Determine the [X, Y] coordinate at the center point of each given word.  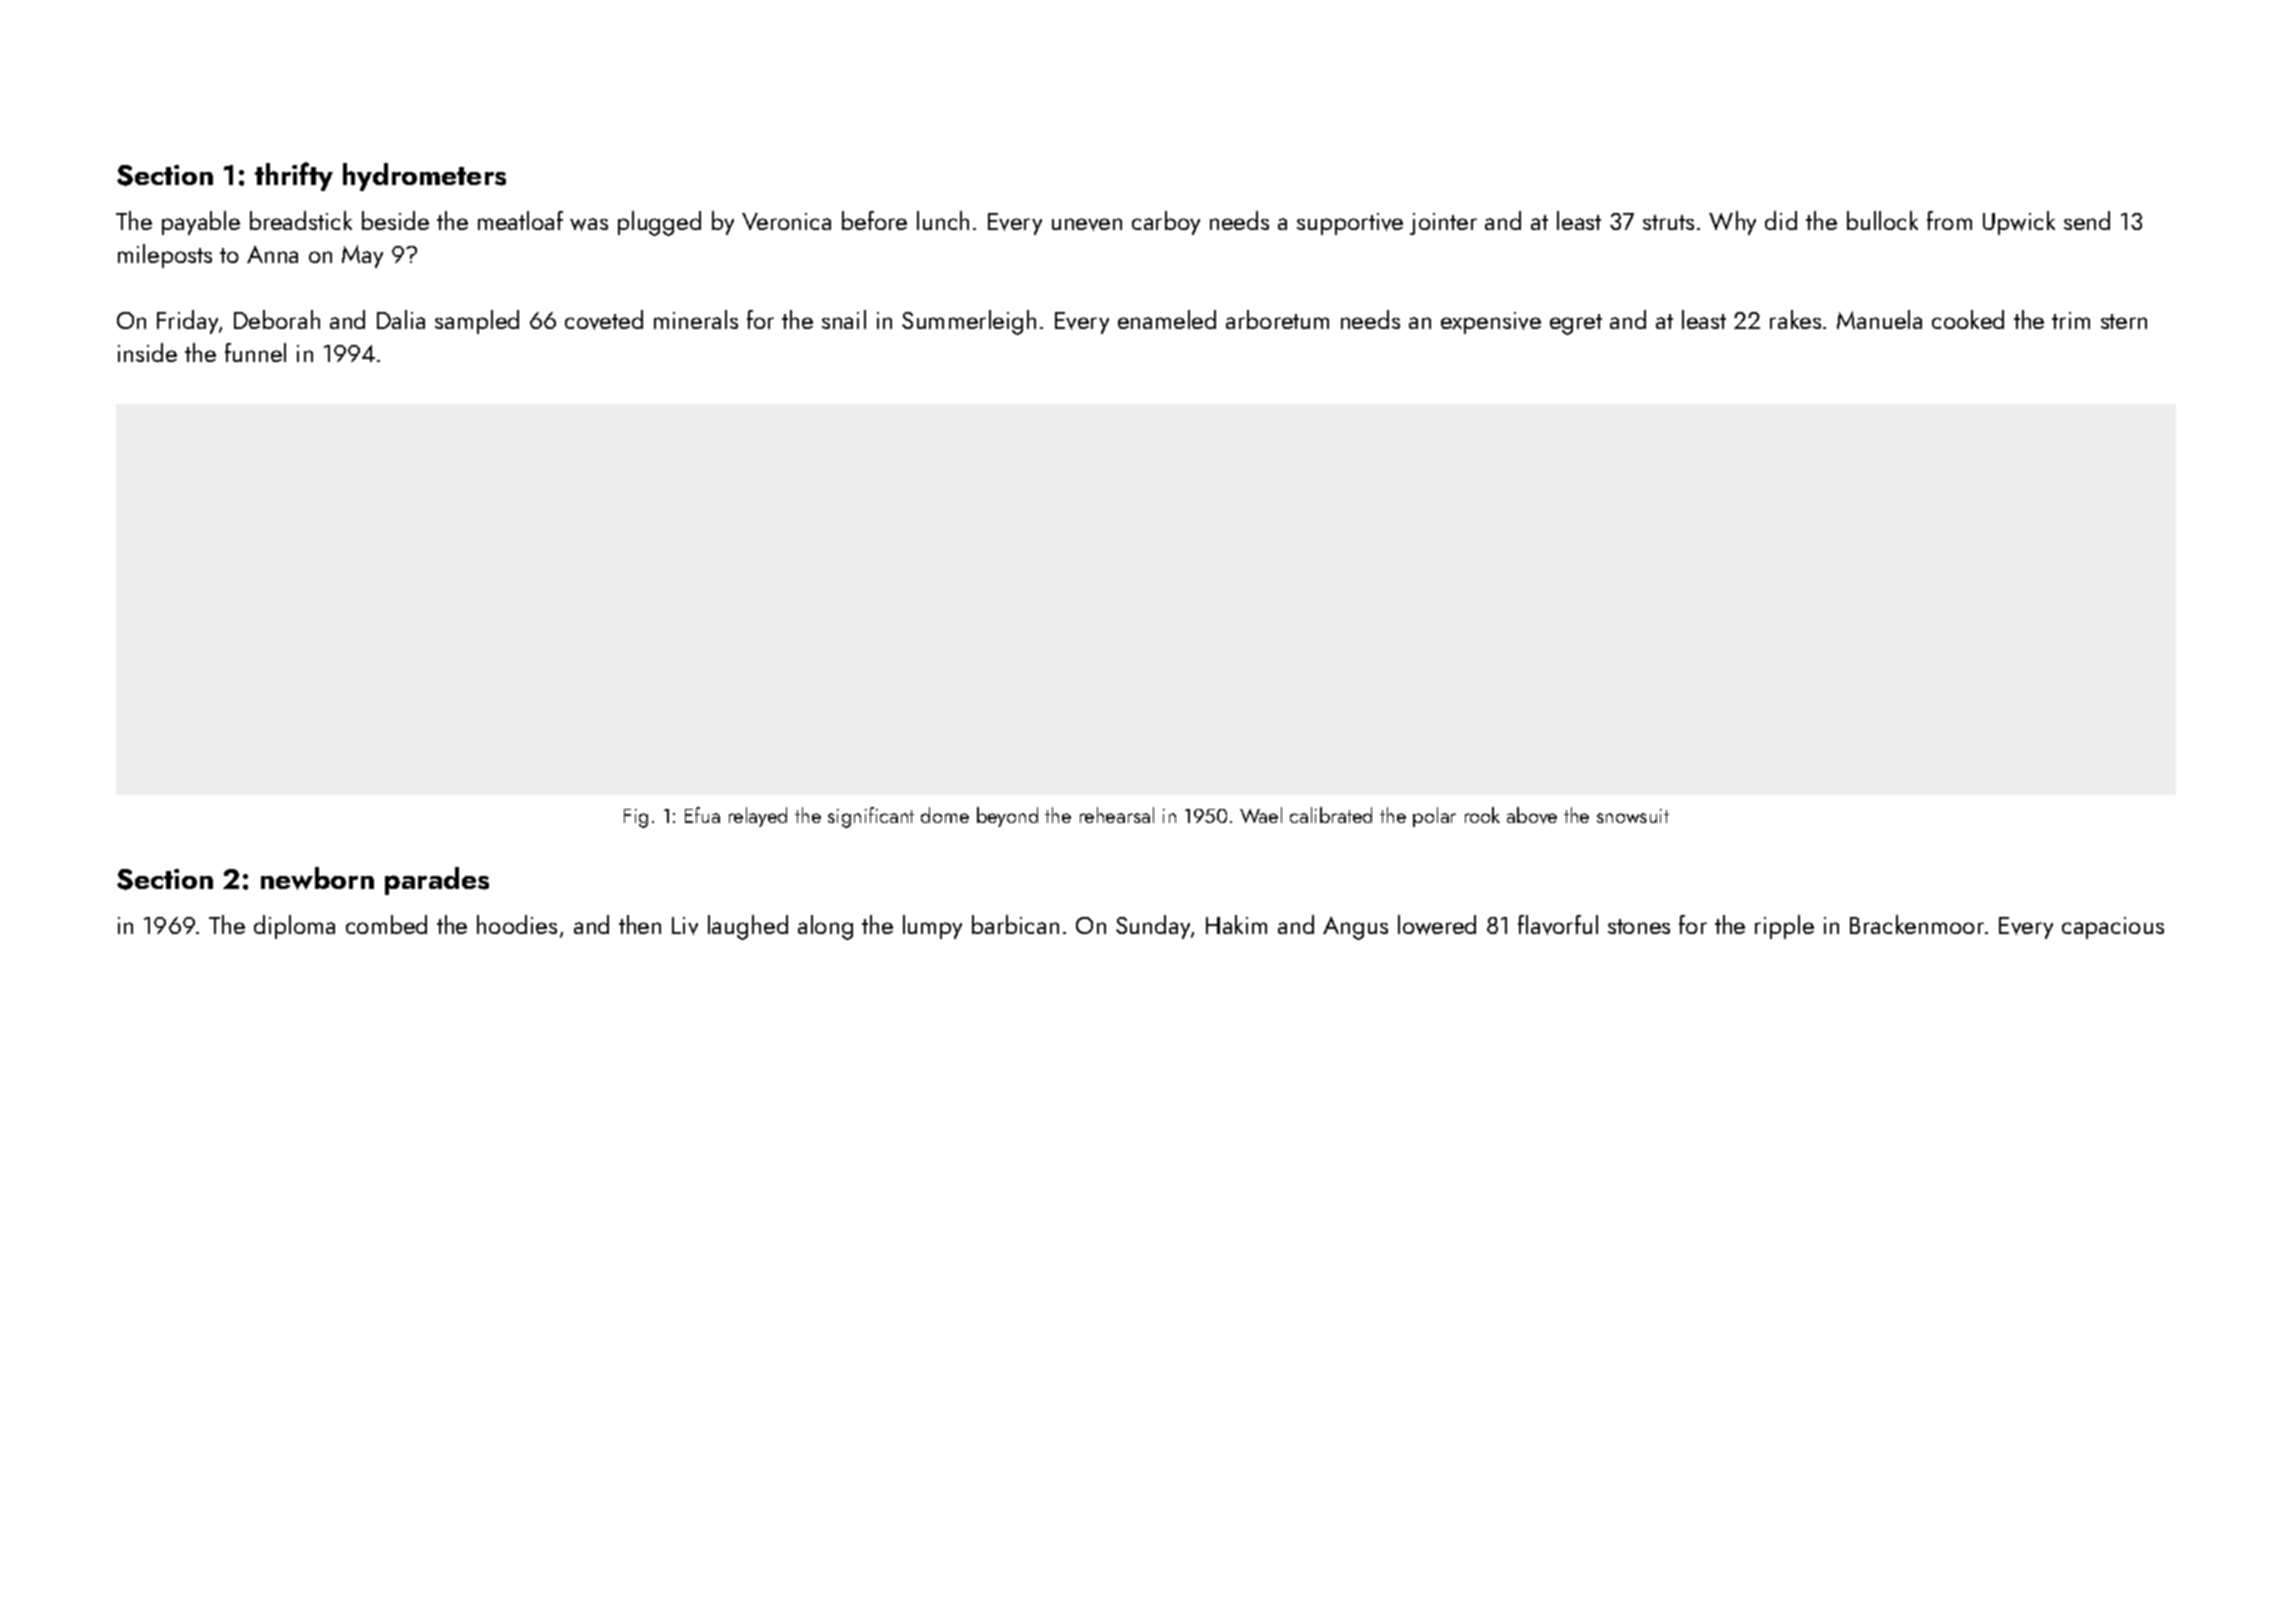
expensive [1491, 323]
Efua [702, 815]
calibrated [1331, 815]
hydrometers [424, 177]
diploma [294, 927]
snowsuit [1633, 816]
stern [2124, 321]
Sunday [1153, 927]
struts [1668, 222]
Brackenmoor [1917, 924]
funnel [255, 352]
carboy [1166, 223]
